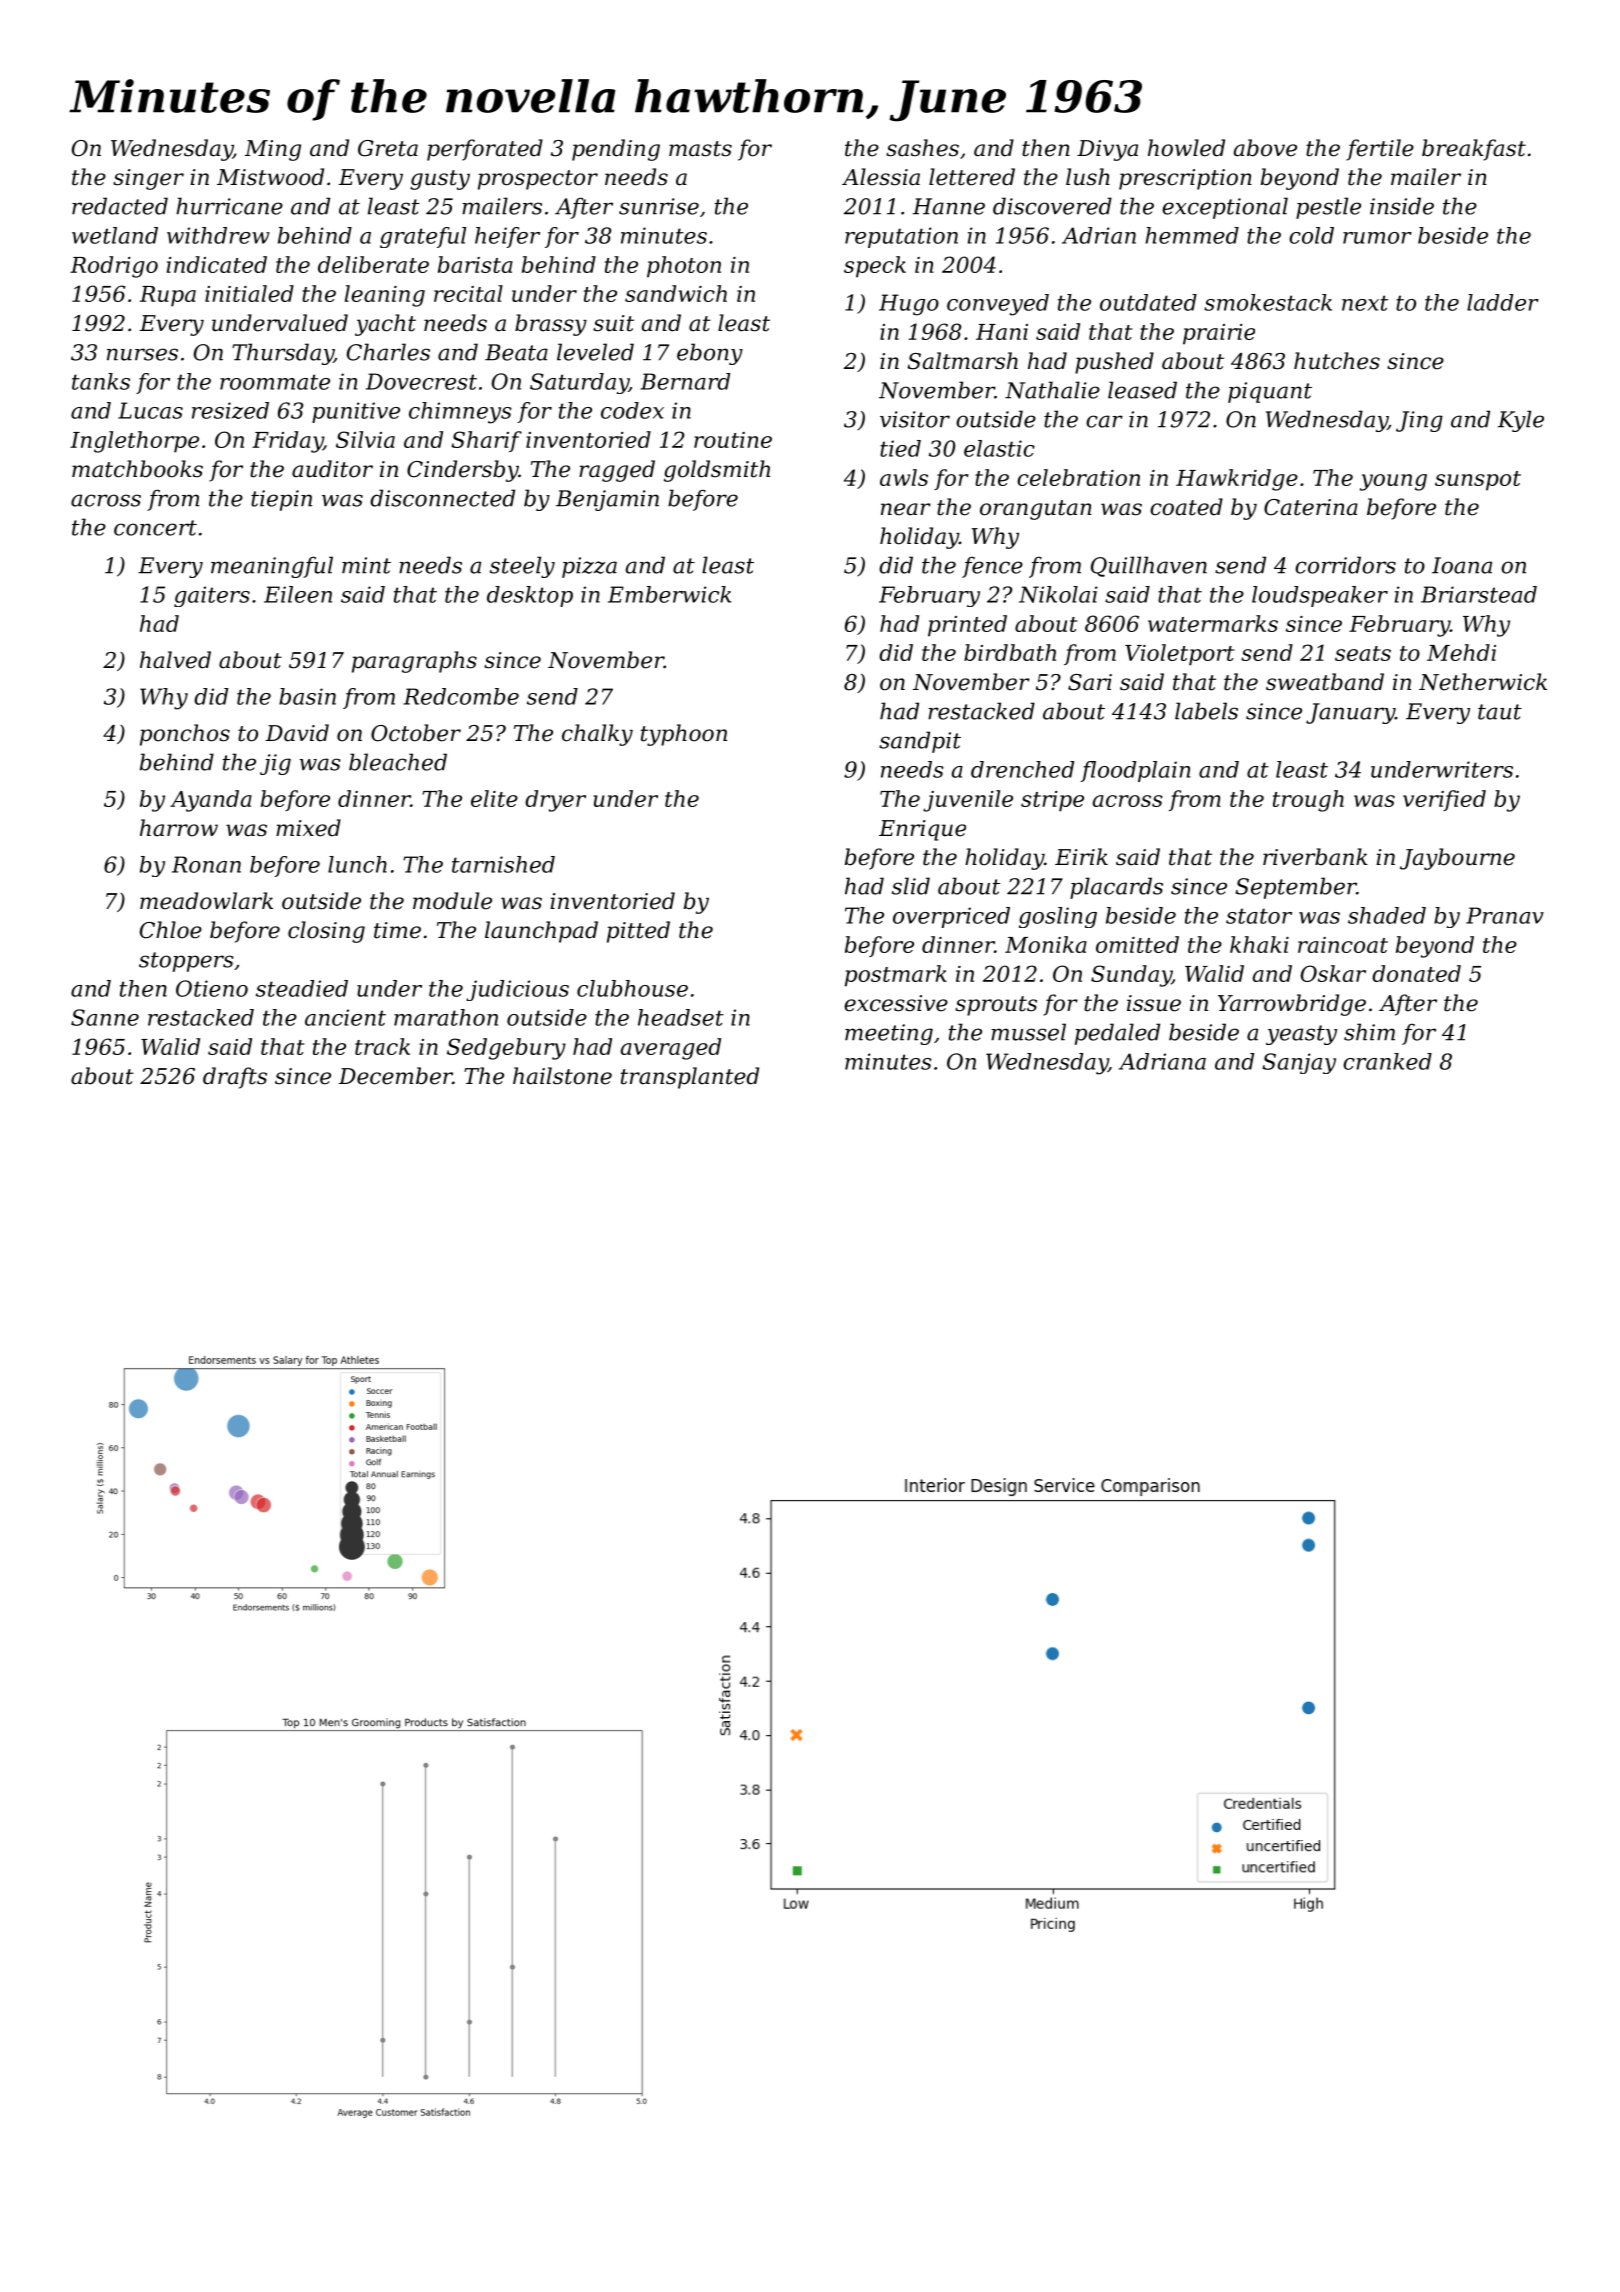  Describe the element at coordinates (669, 594) in the screenshot. I see `Emberwick` at that location.
